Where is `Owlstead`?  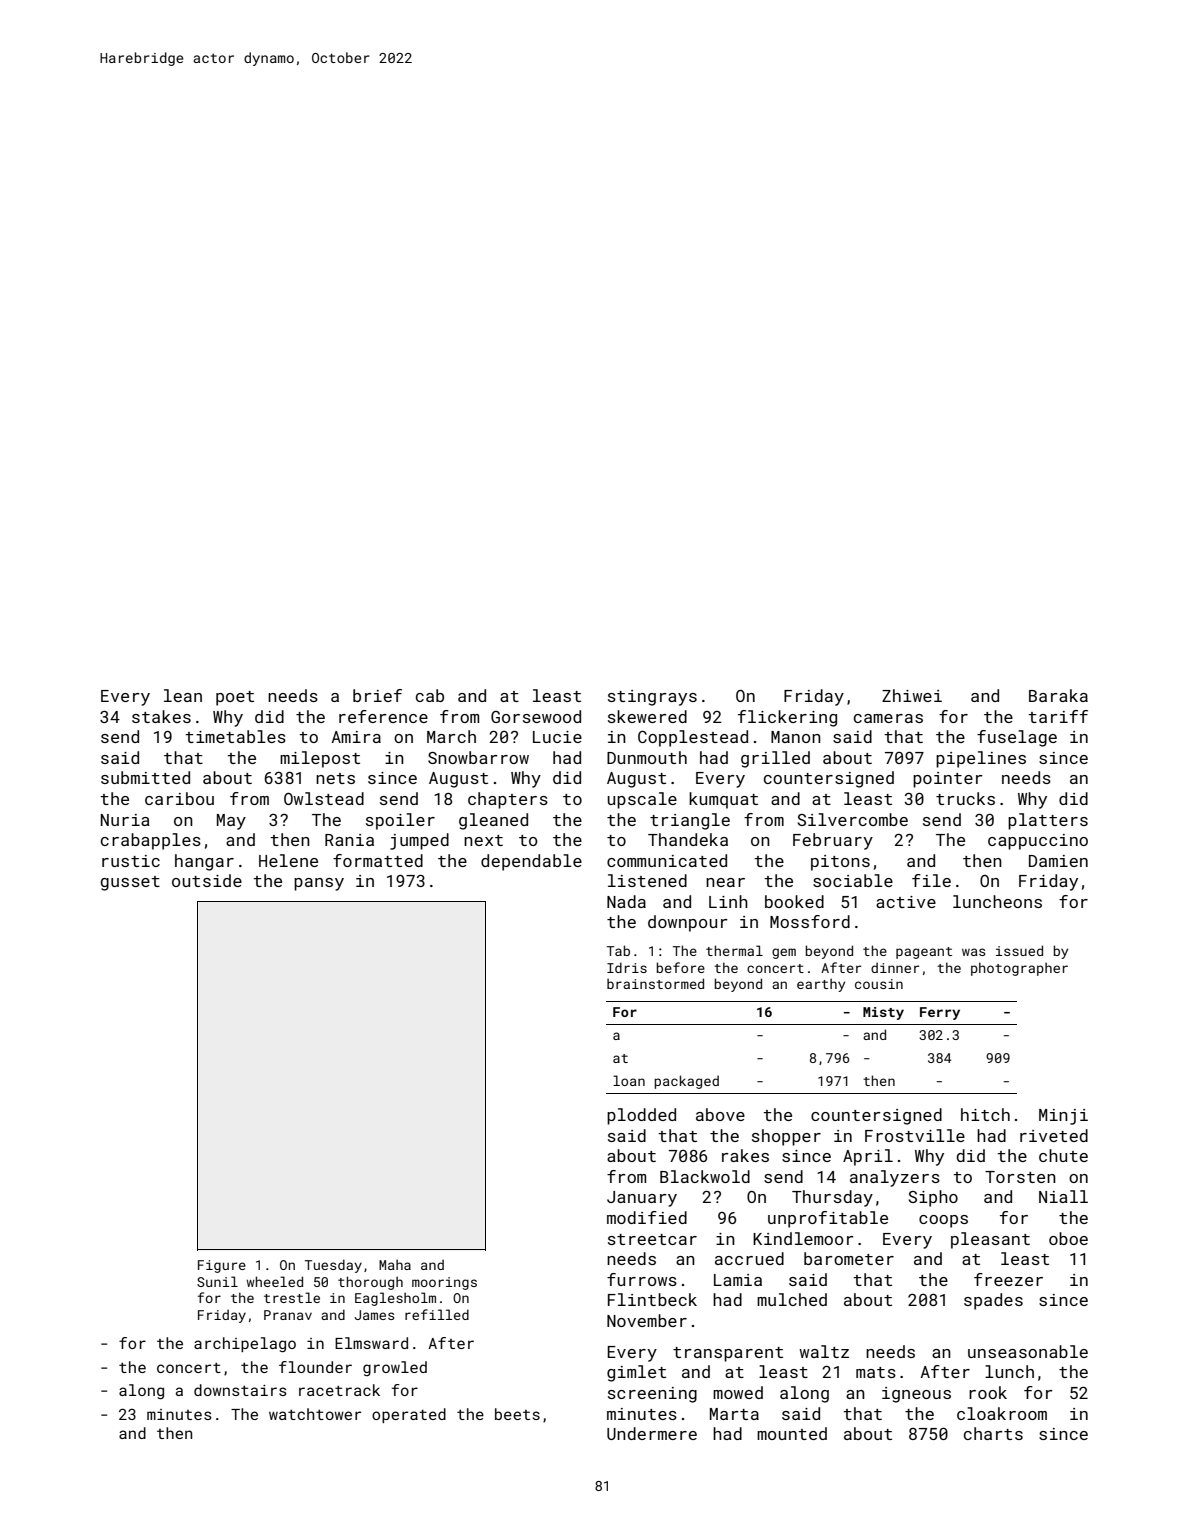 Owlstead is located at coordinates (324, 798).
